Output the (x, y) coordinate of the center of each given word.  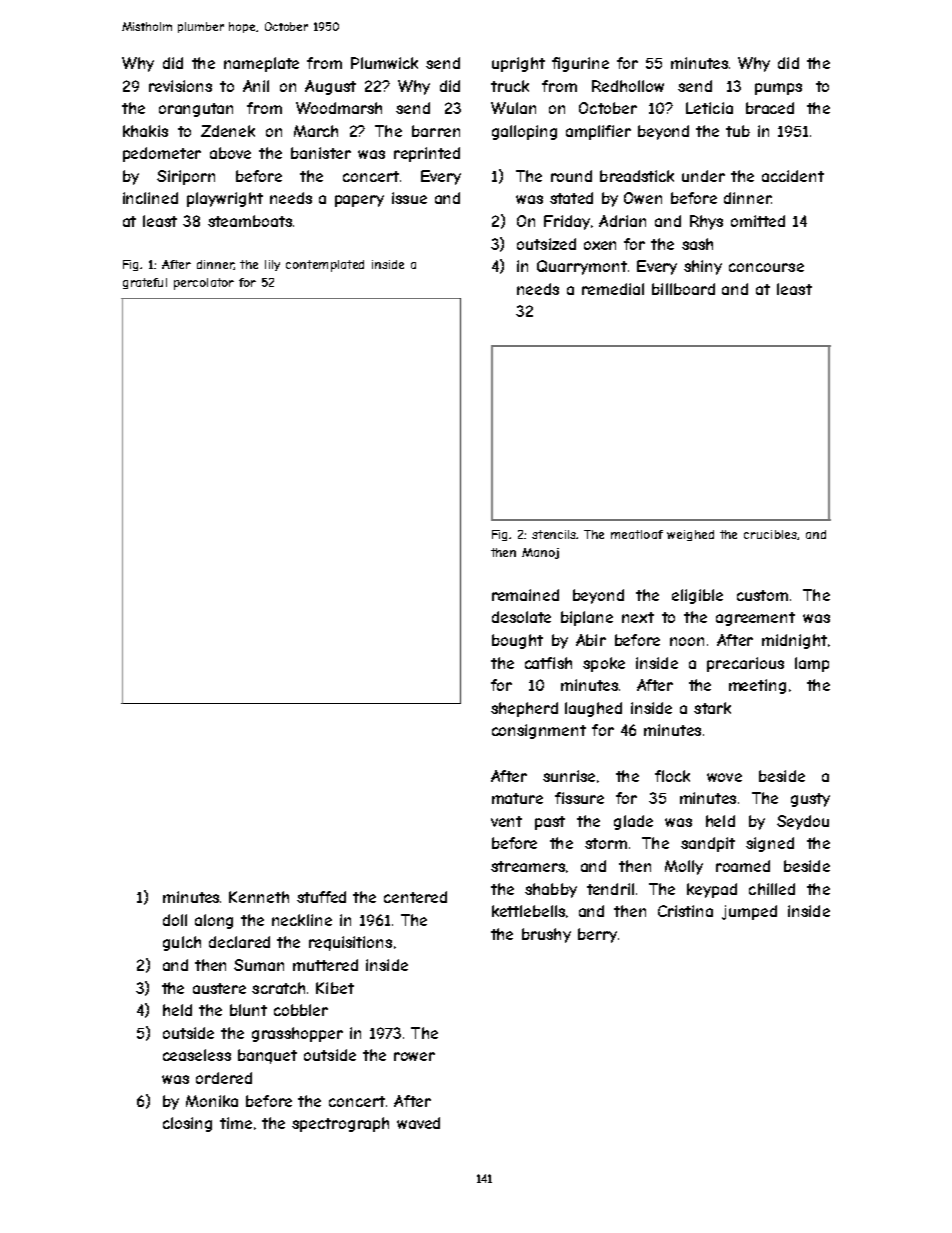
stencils (554, 534)
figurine (580, 64)
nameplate (261, 64)
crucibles (770, 534)
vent (506, 821)
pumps (778, 89)
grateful (145, 283)
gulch (182, 943)
